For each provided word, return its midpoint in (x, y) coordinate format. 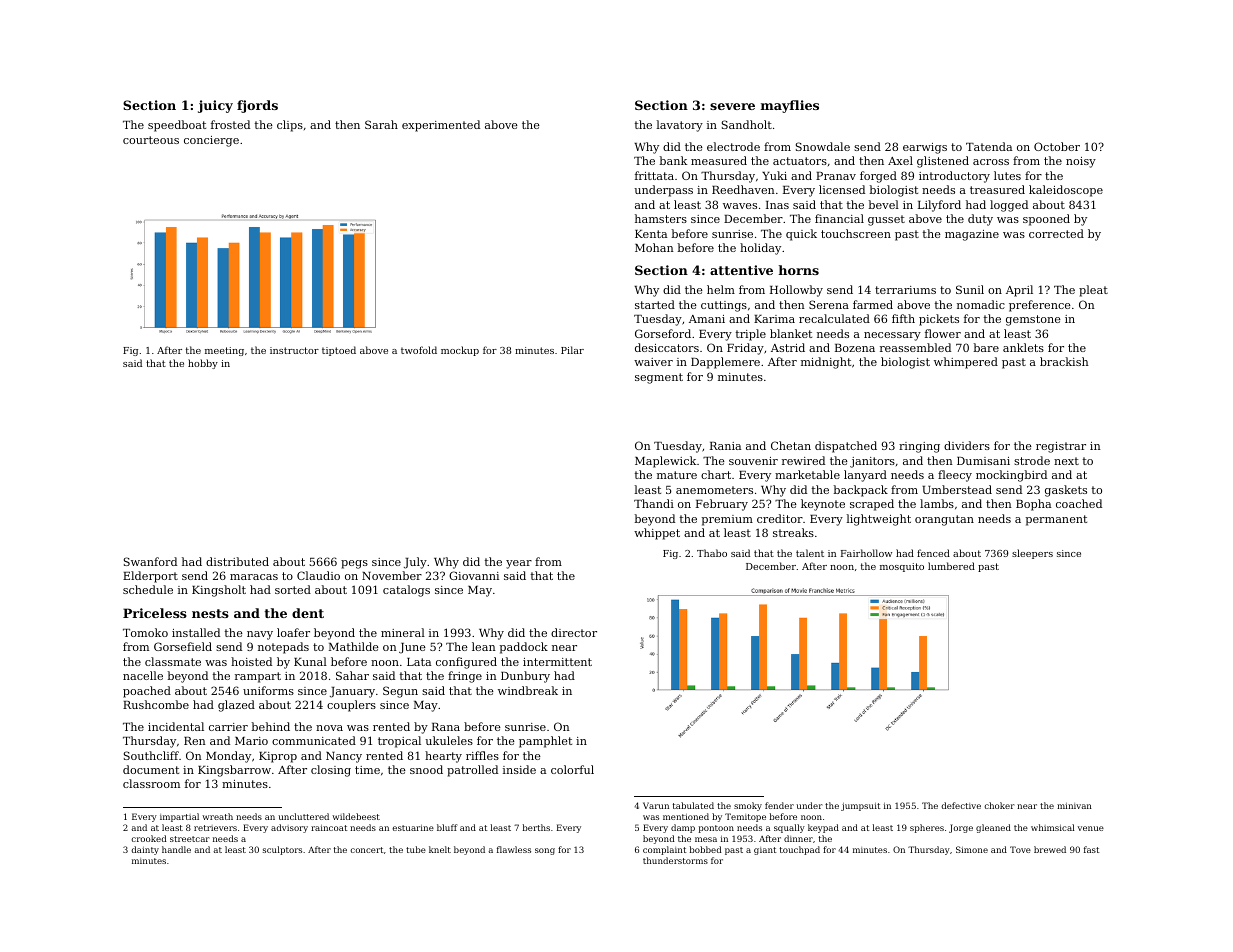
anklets (1023, 347)
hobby (203, 364)
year (519, 564)
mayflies (790, 106)
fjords (257, 106)
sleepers (1032, 554)
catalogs (406, 591)
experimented (441, 126)
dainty (145, 850)
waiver (653, 362)
